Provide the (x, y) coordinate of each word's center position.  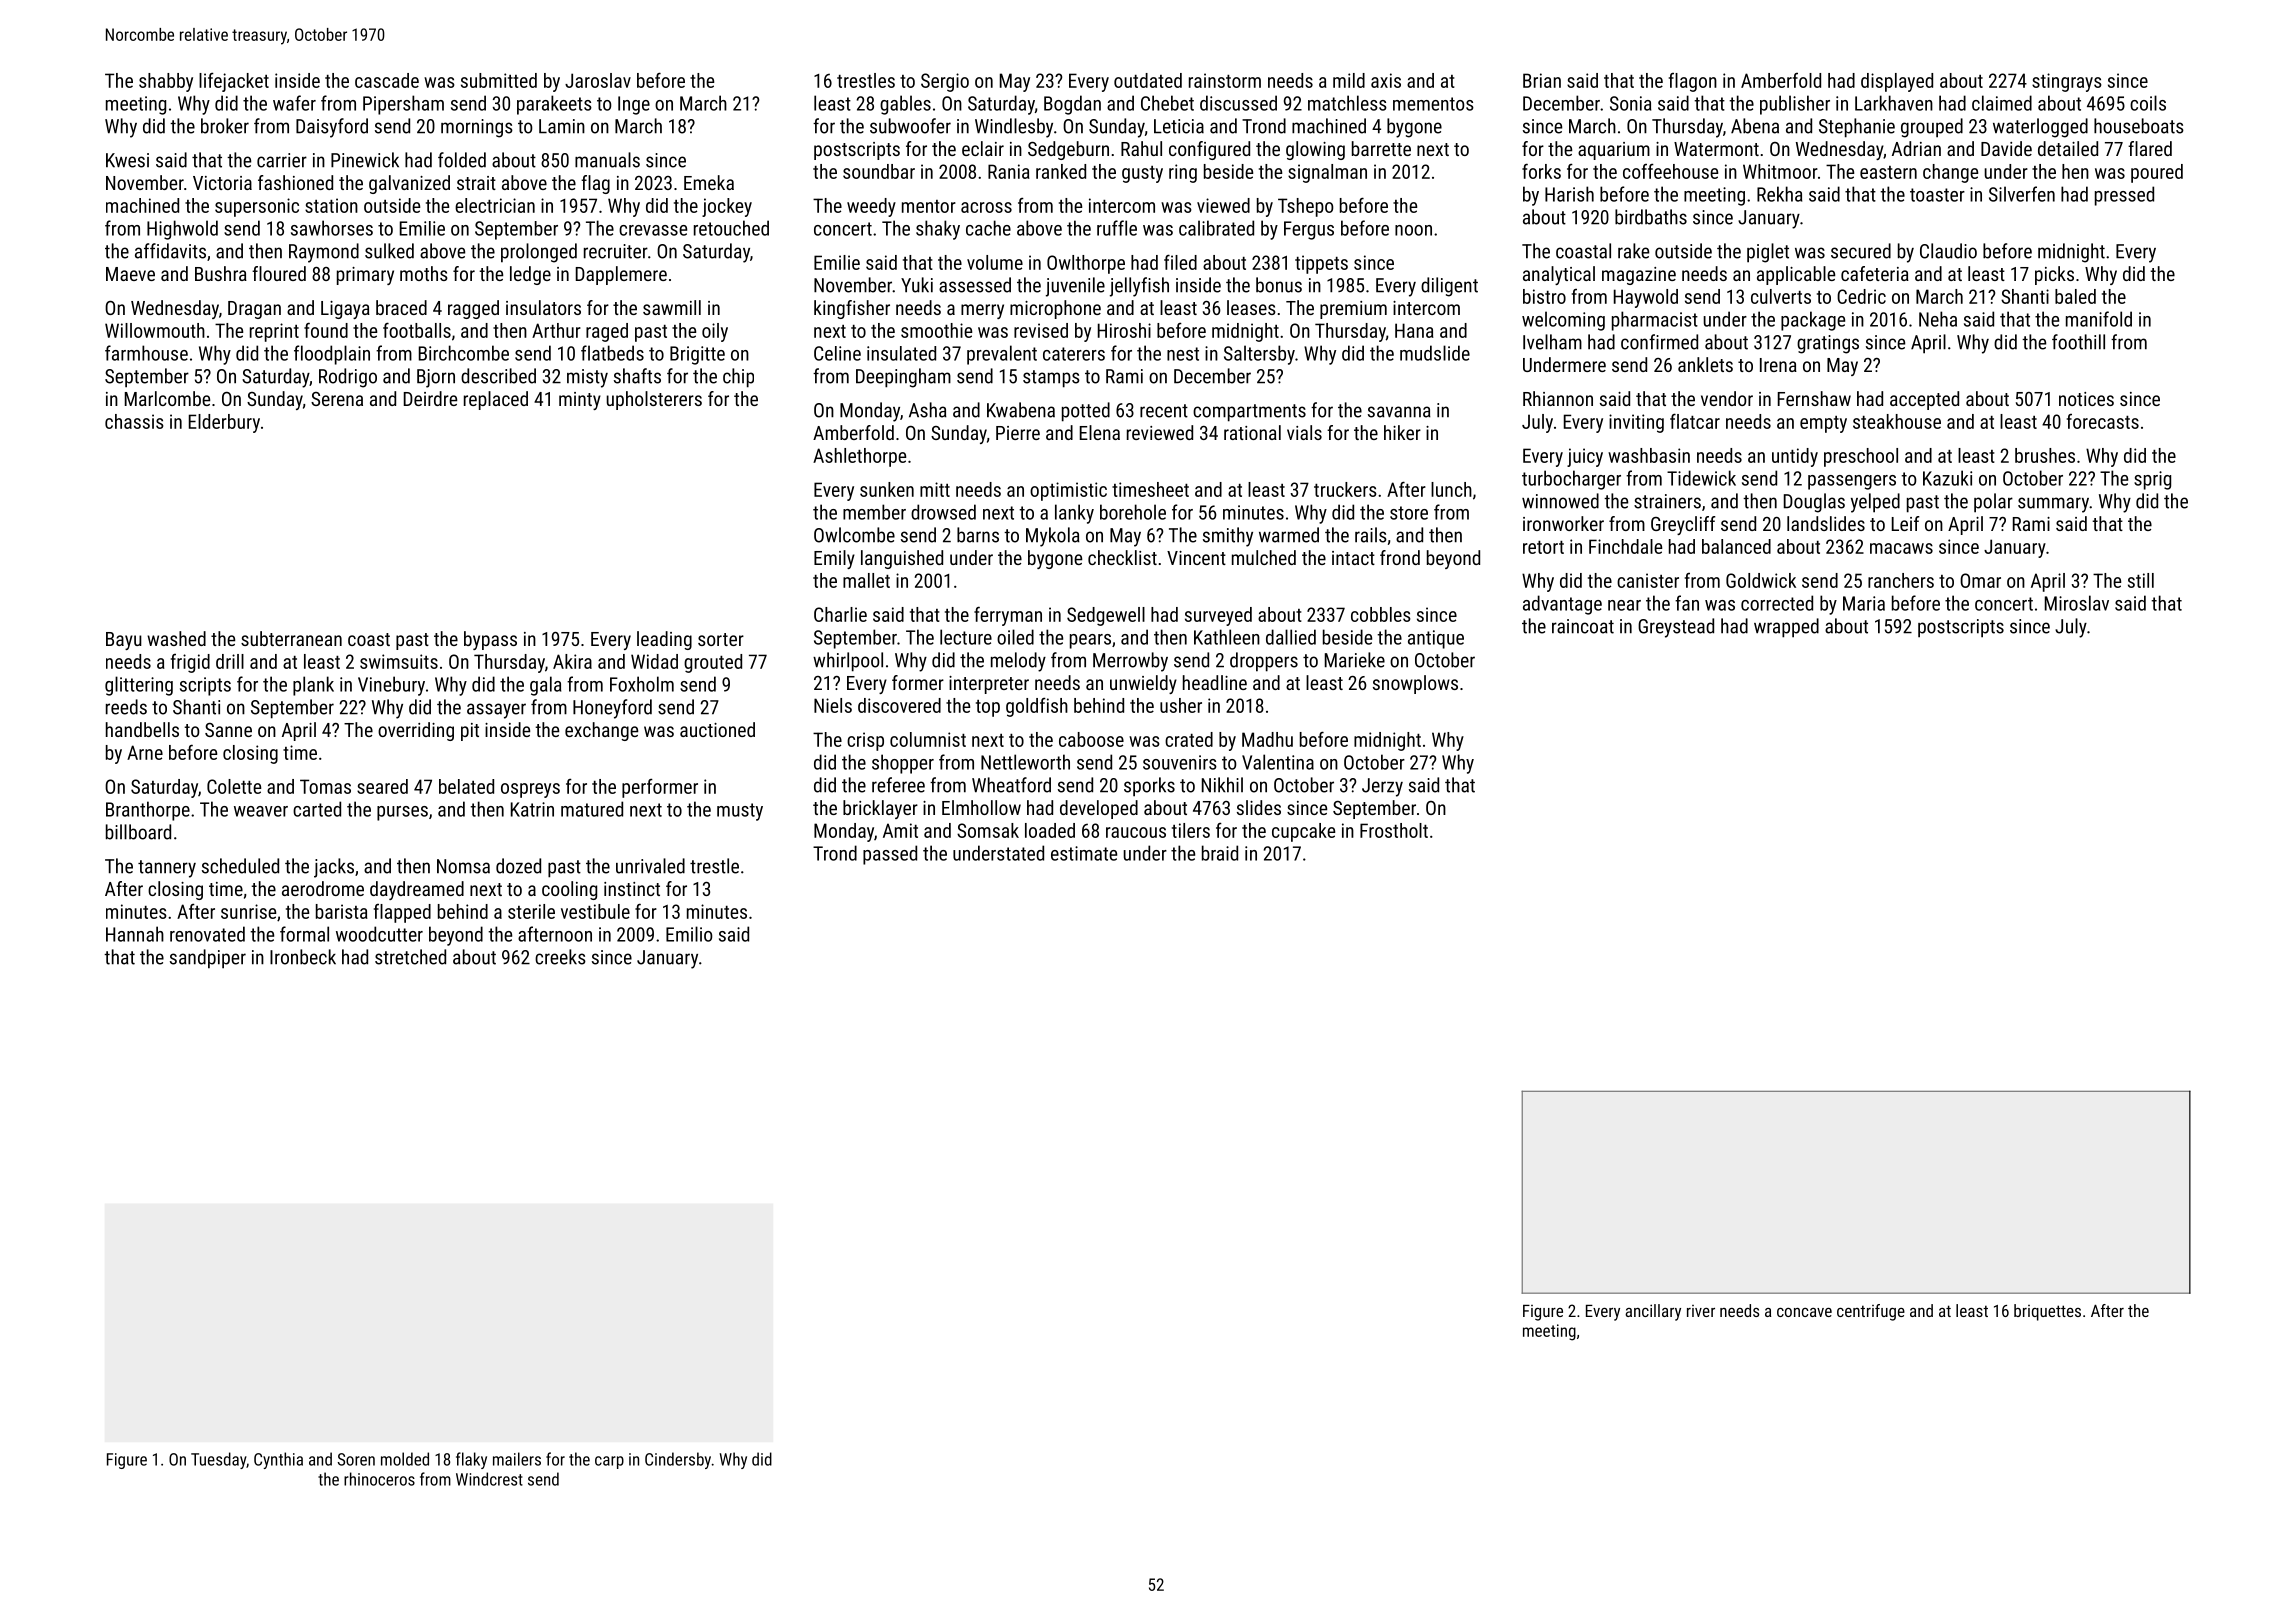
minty (580, 401)
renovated (207, 934)
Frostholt (1394, 830)
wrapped (1786, 628)
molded (405, 1459)
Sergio (945, 82)
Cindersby (678, 1460)
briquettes (2047, 1312)
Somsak (988, 830)
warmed (1289, 535)
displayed (1897, 82)
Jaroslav (598, 80)
